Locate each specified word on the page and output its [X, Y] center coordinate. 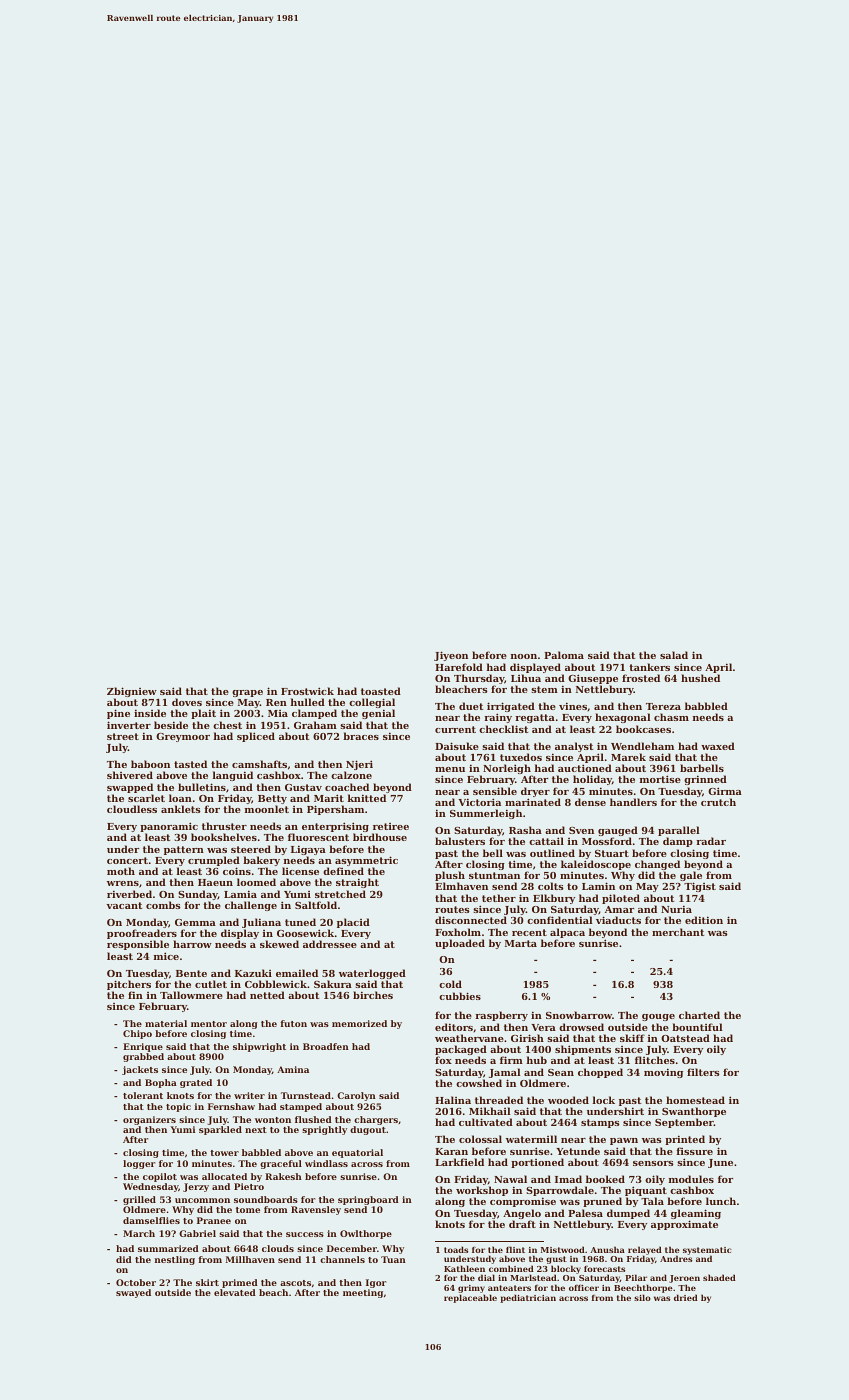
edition [704, 920]
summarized [168, 1248]
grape [247, 693]
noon [524, 656]
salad [674, 655]
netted [267, 995]
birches [373, 995]
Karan [451, 1151]
